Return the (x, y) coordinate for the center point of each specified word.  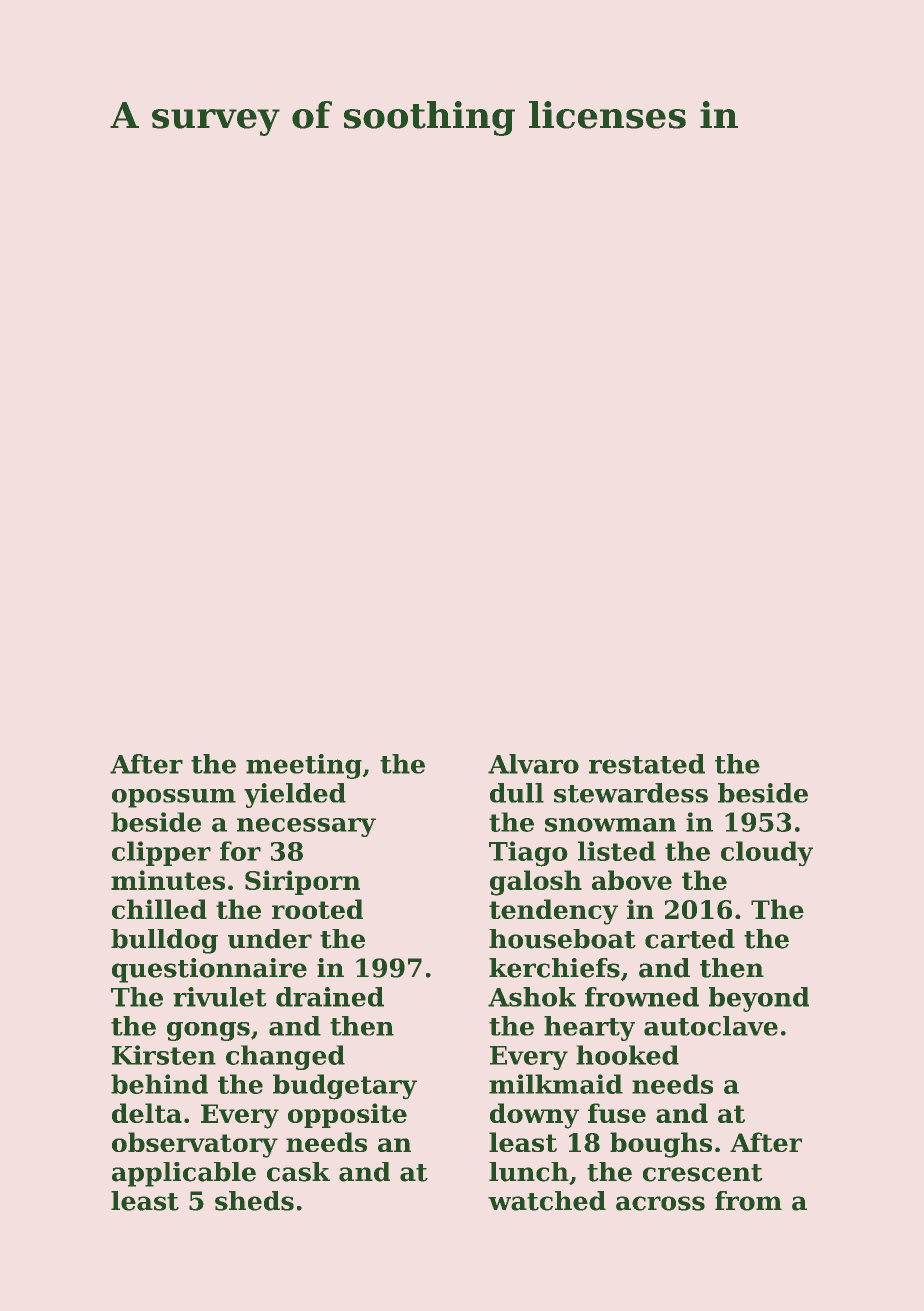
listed (617, 851)
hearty (589, 1028)
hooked (627, 1055)
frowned (642, 997)
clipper (161, 853)
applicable (184, 1174)
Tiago (528, 854)
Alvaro (533, 764)
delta (147, 1113)
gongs (208, 1031)
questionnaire (209, 970)
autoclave (711, 1026)
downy (534, 1116)
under (270, 939)
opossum (174, 798)
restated (647, 764)
